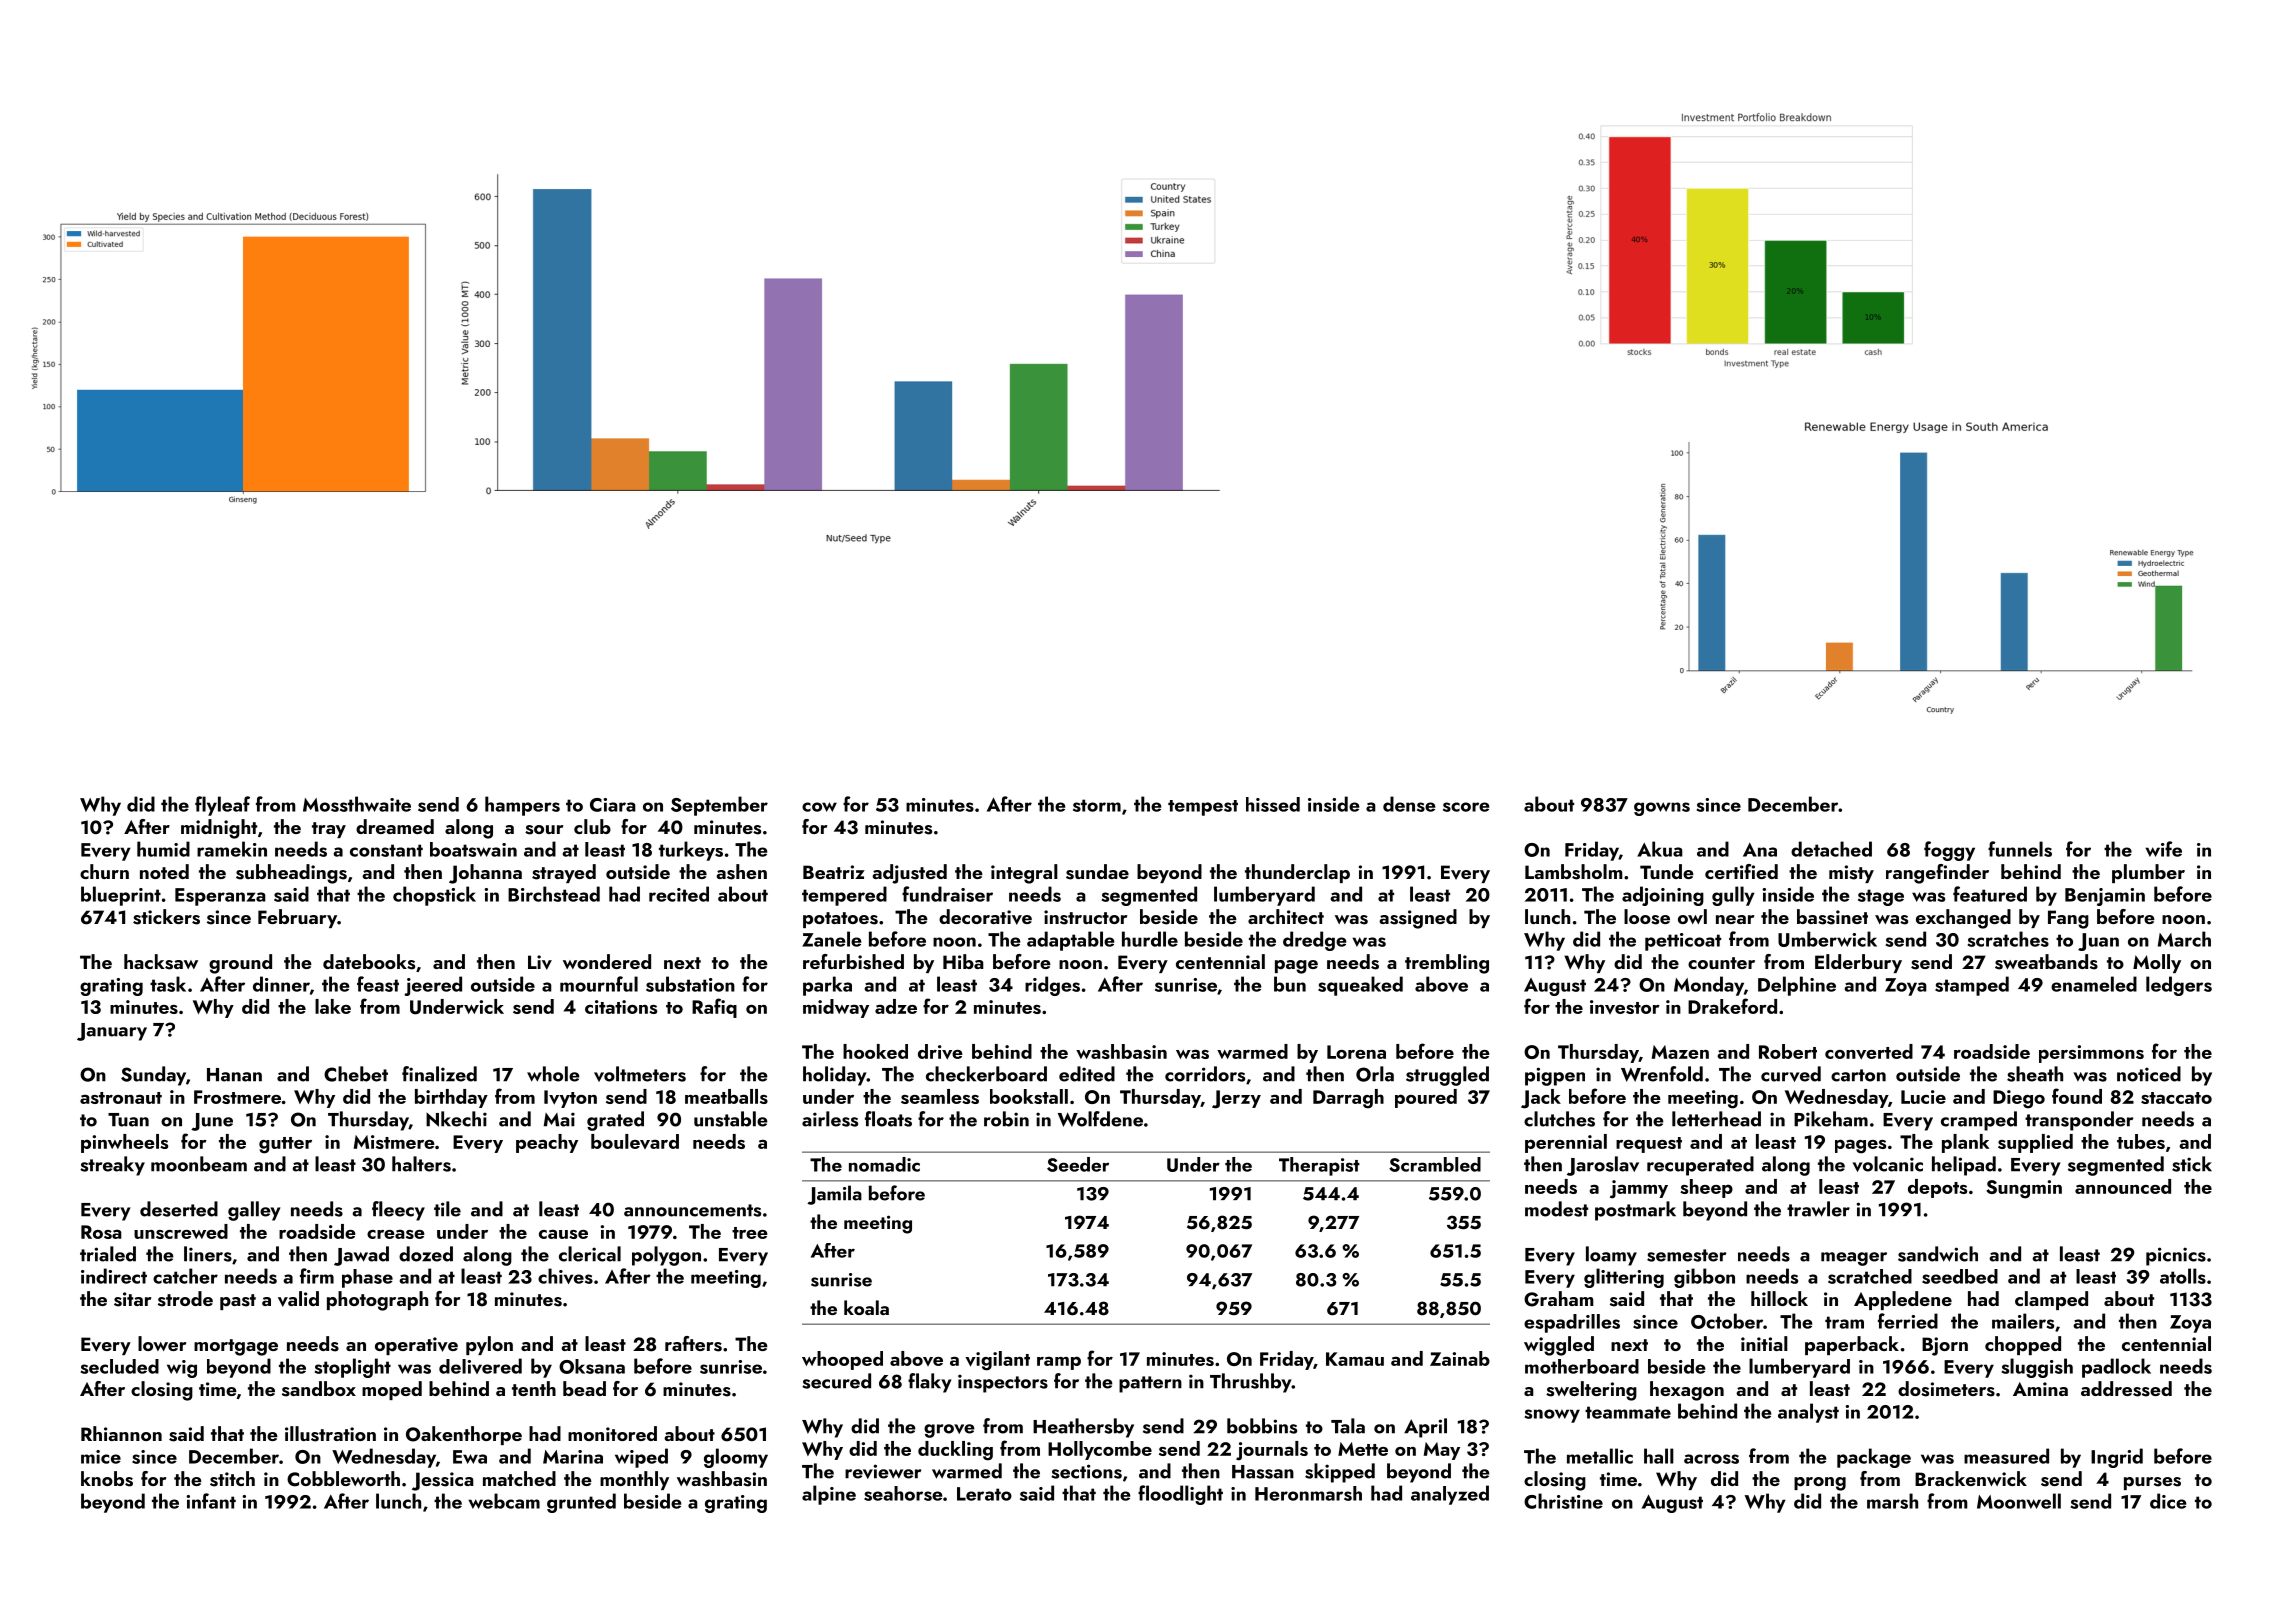 The height and width of the screenshot is (1620, 2292). I want to click on robin, so click(1006, 1119).
